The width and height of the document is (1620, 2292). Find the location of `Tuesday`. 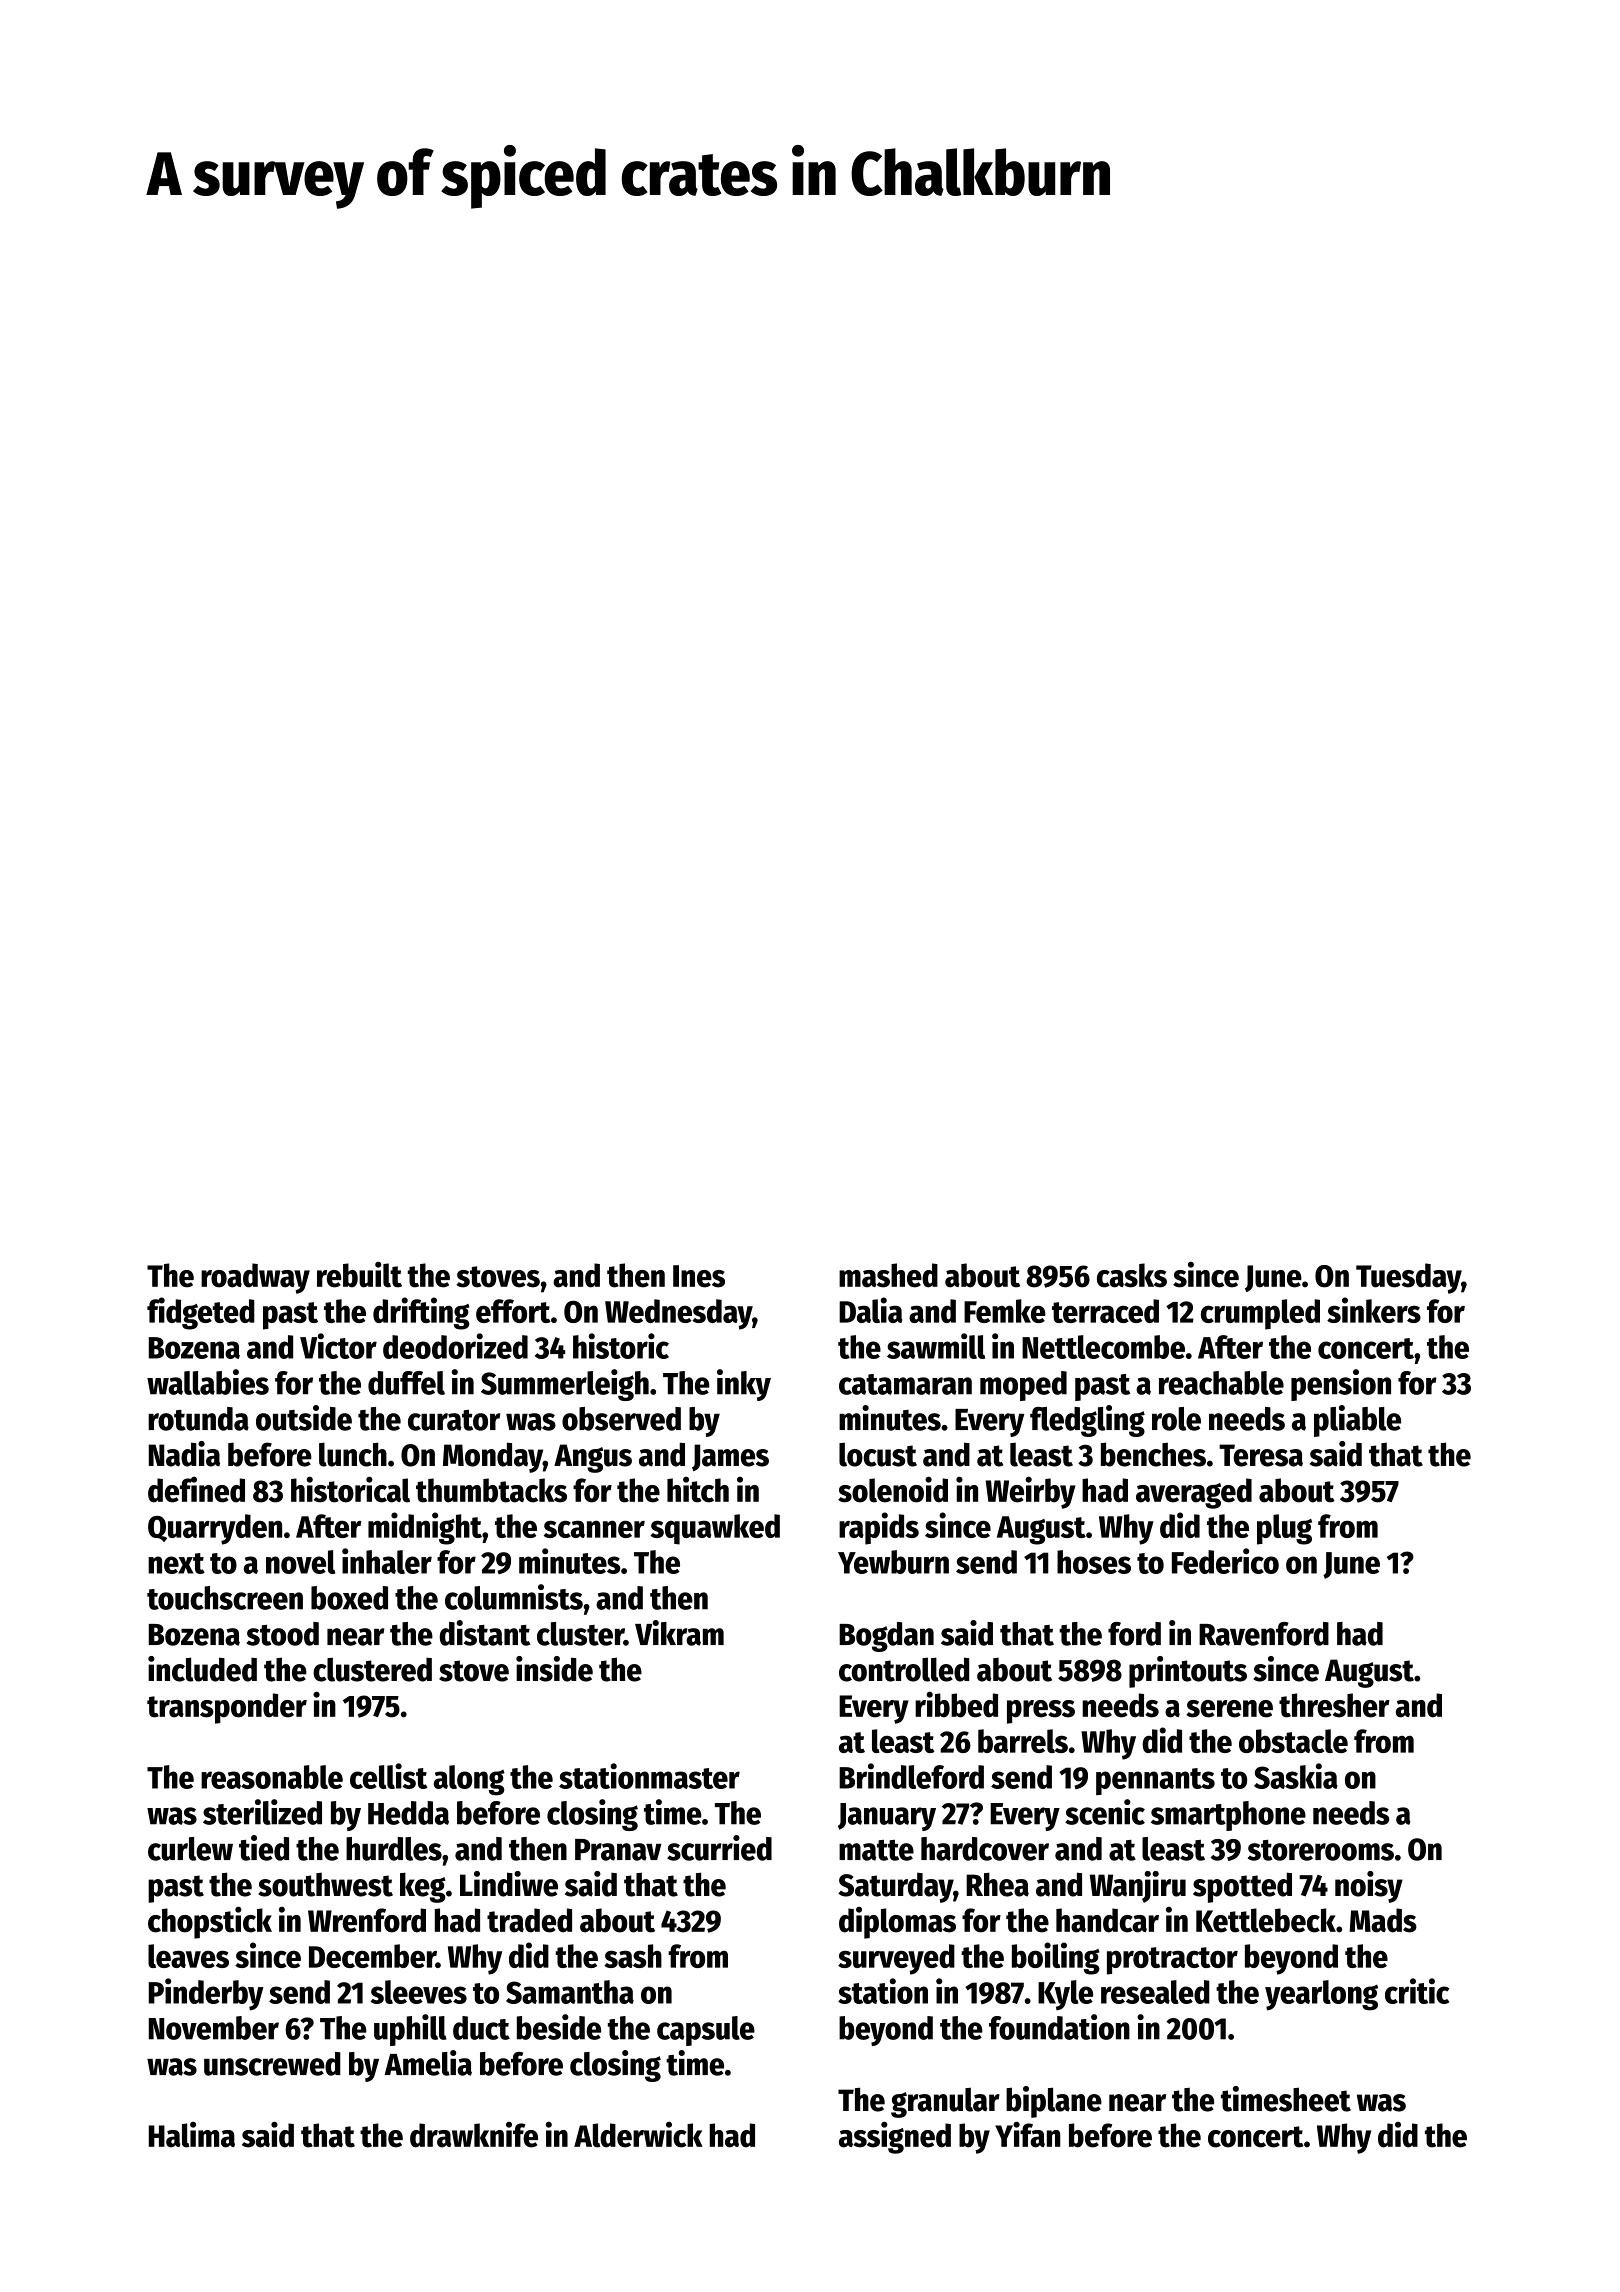

Tuesday is located at coordinates (1408, 1278).
